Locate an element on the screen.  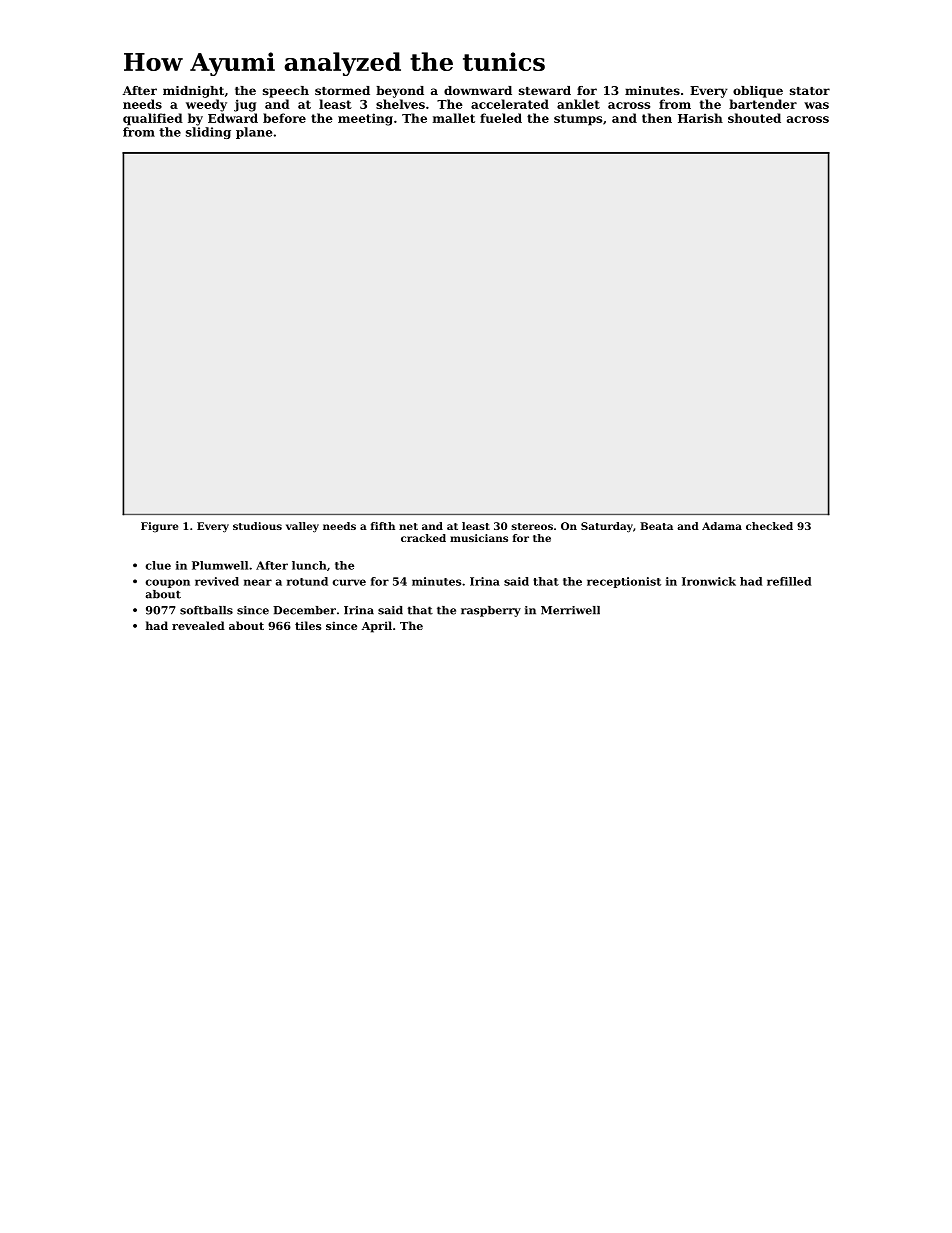
was is located at coordinates (816, 105).
